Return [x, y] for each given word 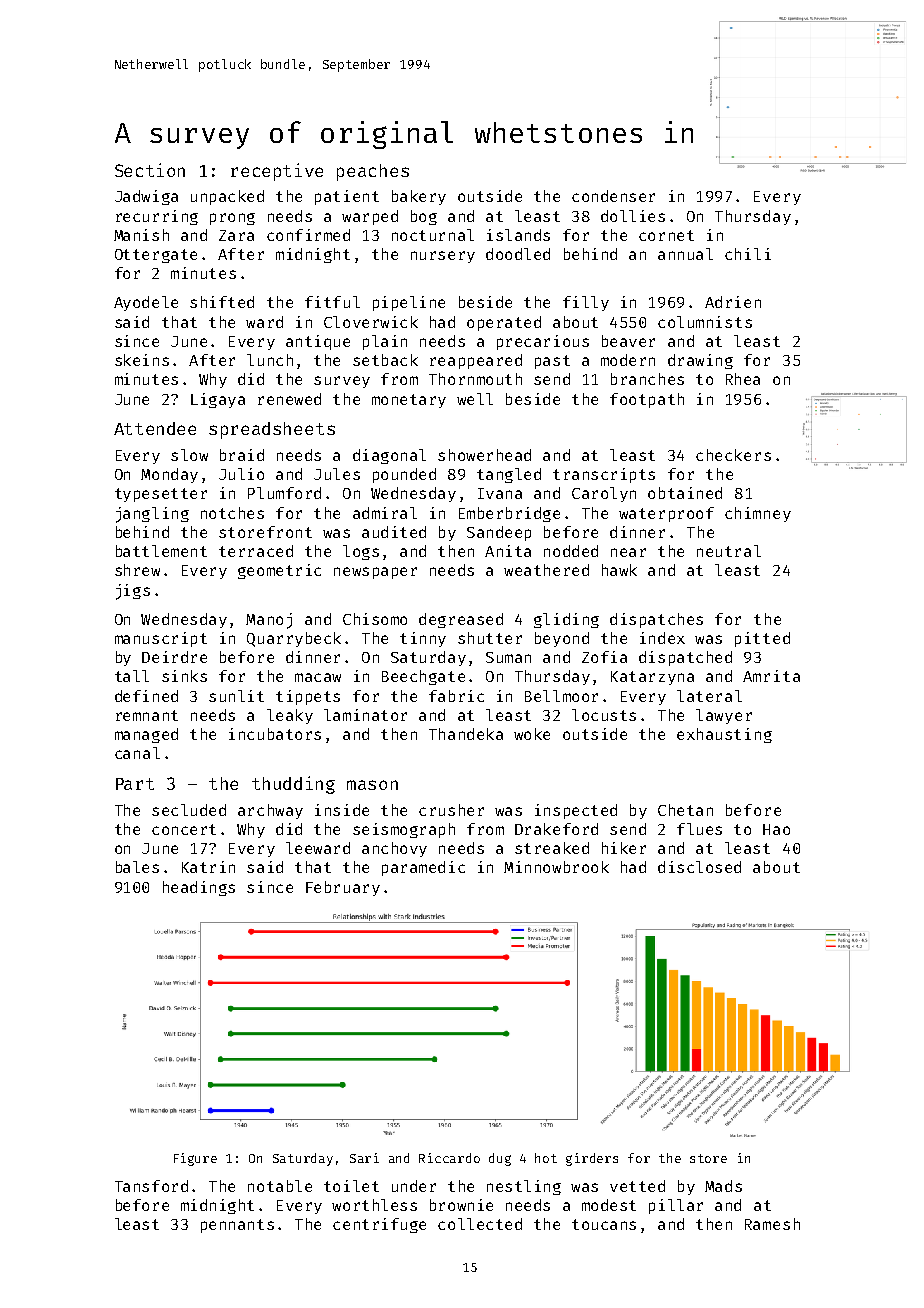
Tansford [151, 1186]
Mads [723, 1186]
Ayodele [146, 303]
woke [532, 734]
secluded [189, 810]
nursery [443, 257]
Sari [364, 1158]
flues [699, 829]
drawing [700, 361]
